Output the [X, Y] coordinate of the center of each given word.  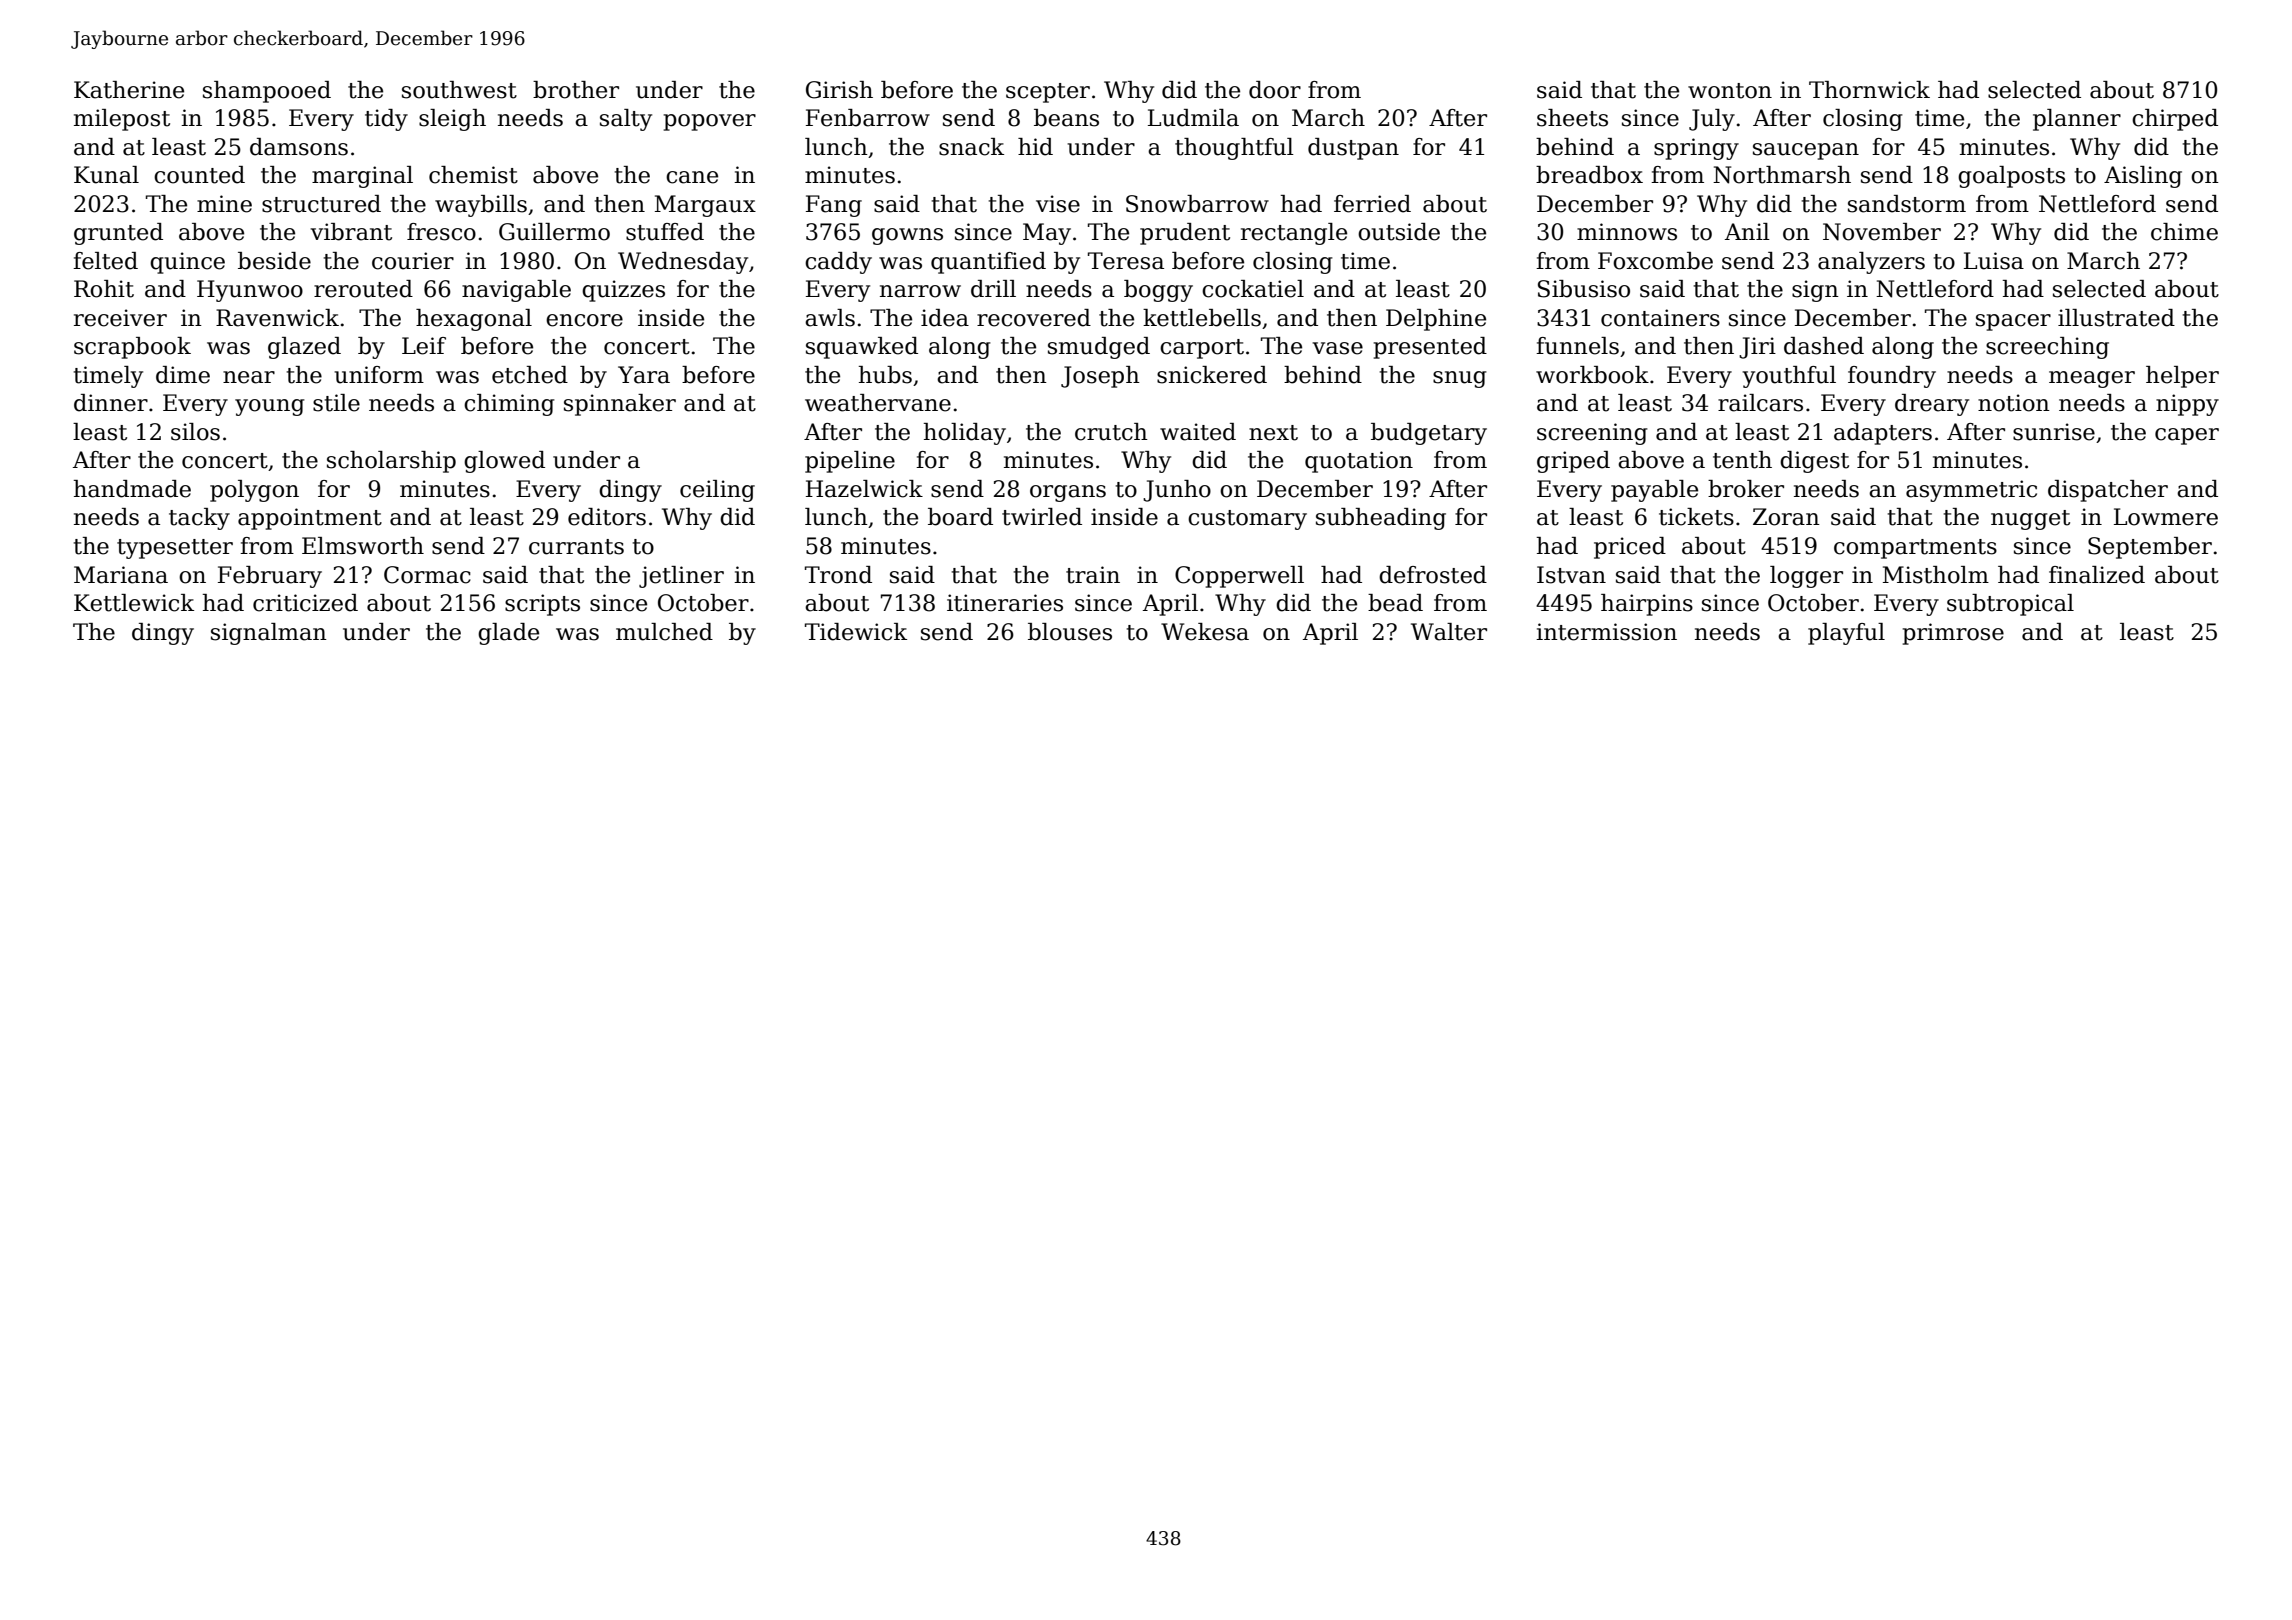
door [1275, 90]
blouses [1070, 632]
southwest [459, 90]
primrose [1953, 634]
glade [508, 634]
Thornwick [1869, 90]
